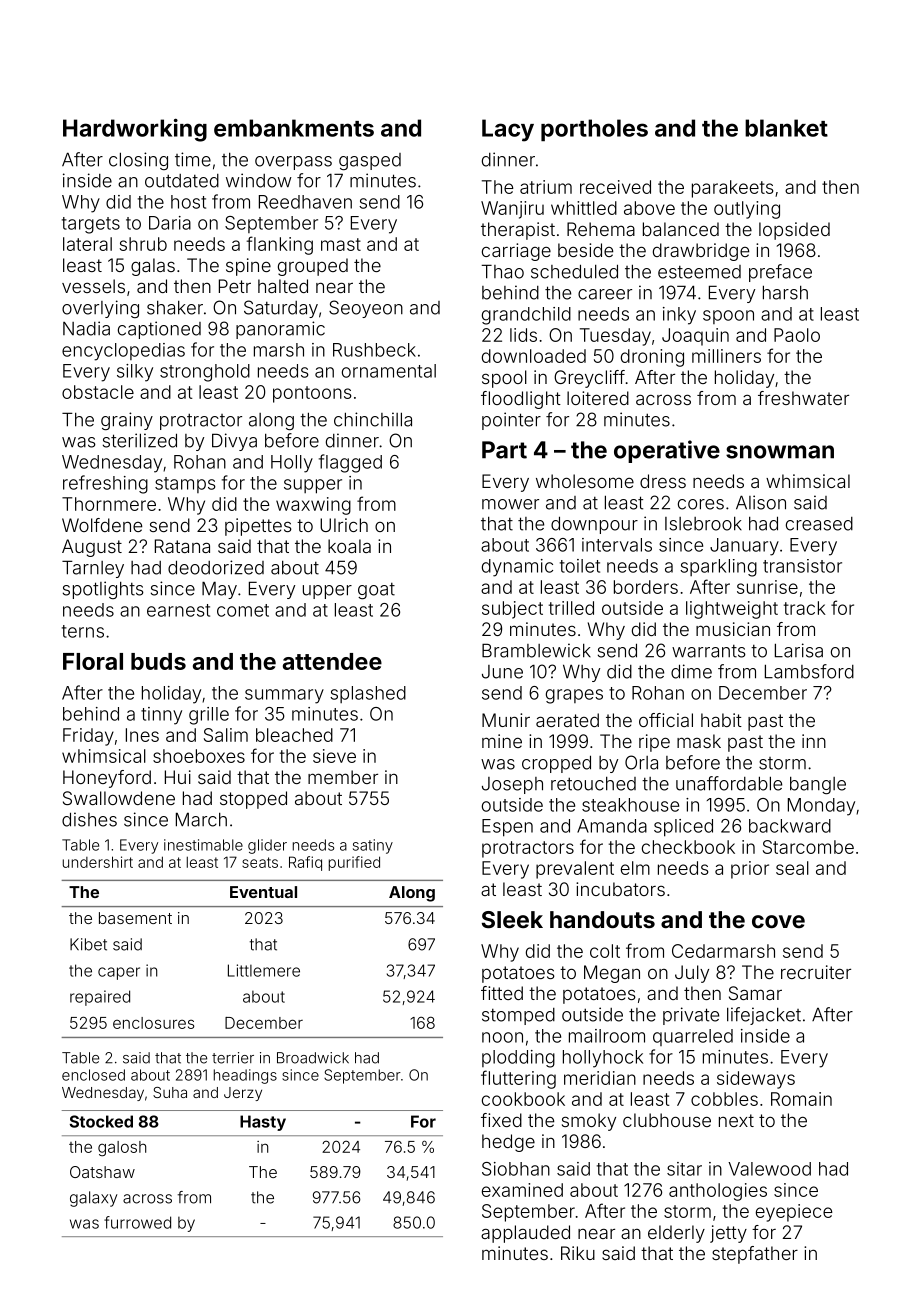  What do you see at coordinates (93, 569) in the screenshot?
I see `Tarnley` at bounding box center [93, 569].
